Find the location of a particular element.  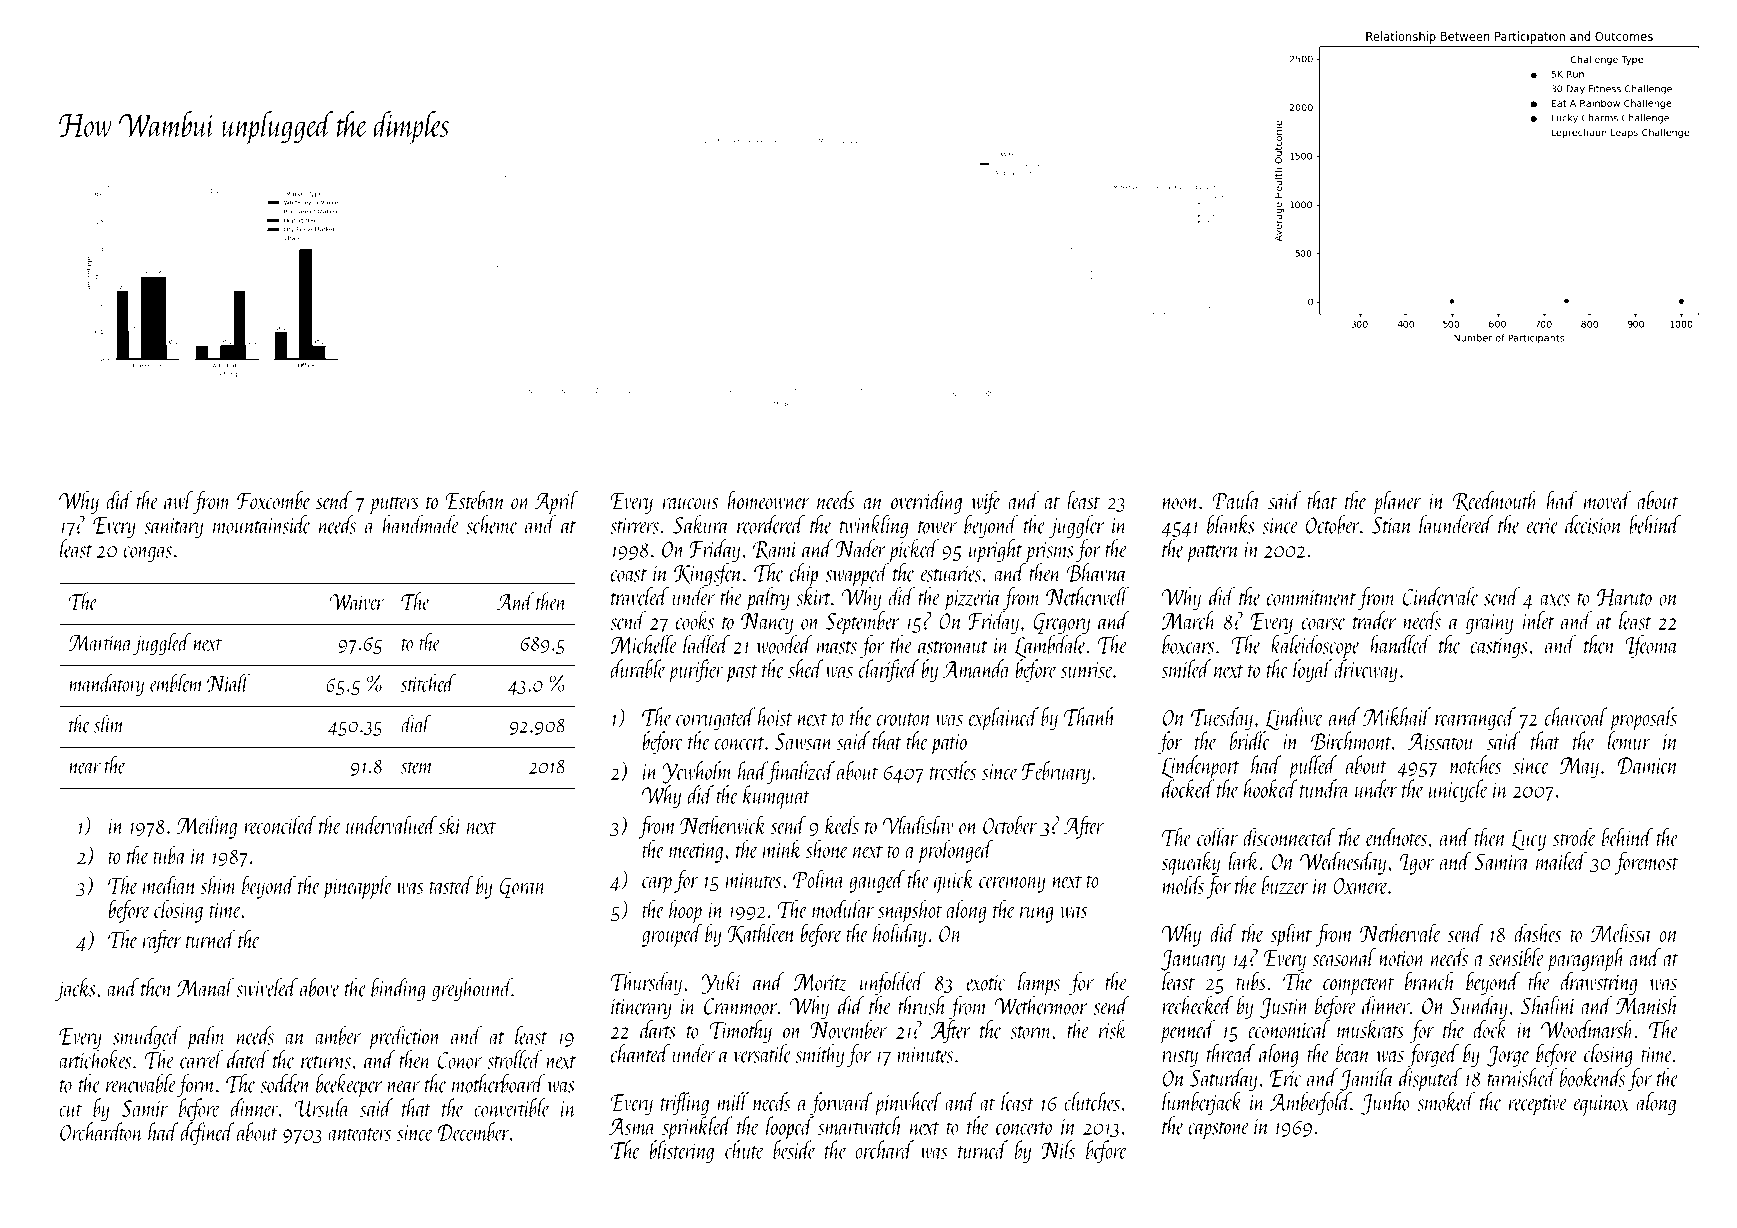

stem is located at coordinates (417, 767).
